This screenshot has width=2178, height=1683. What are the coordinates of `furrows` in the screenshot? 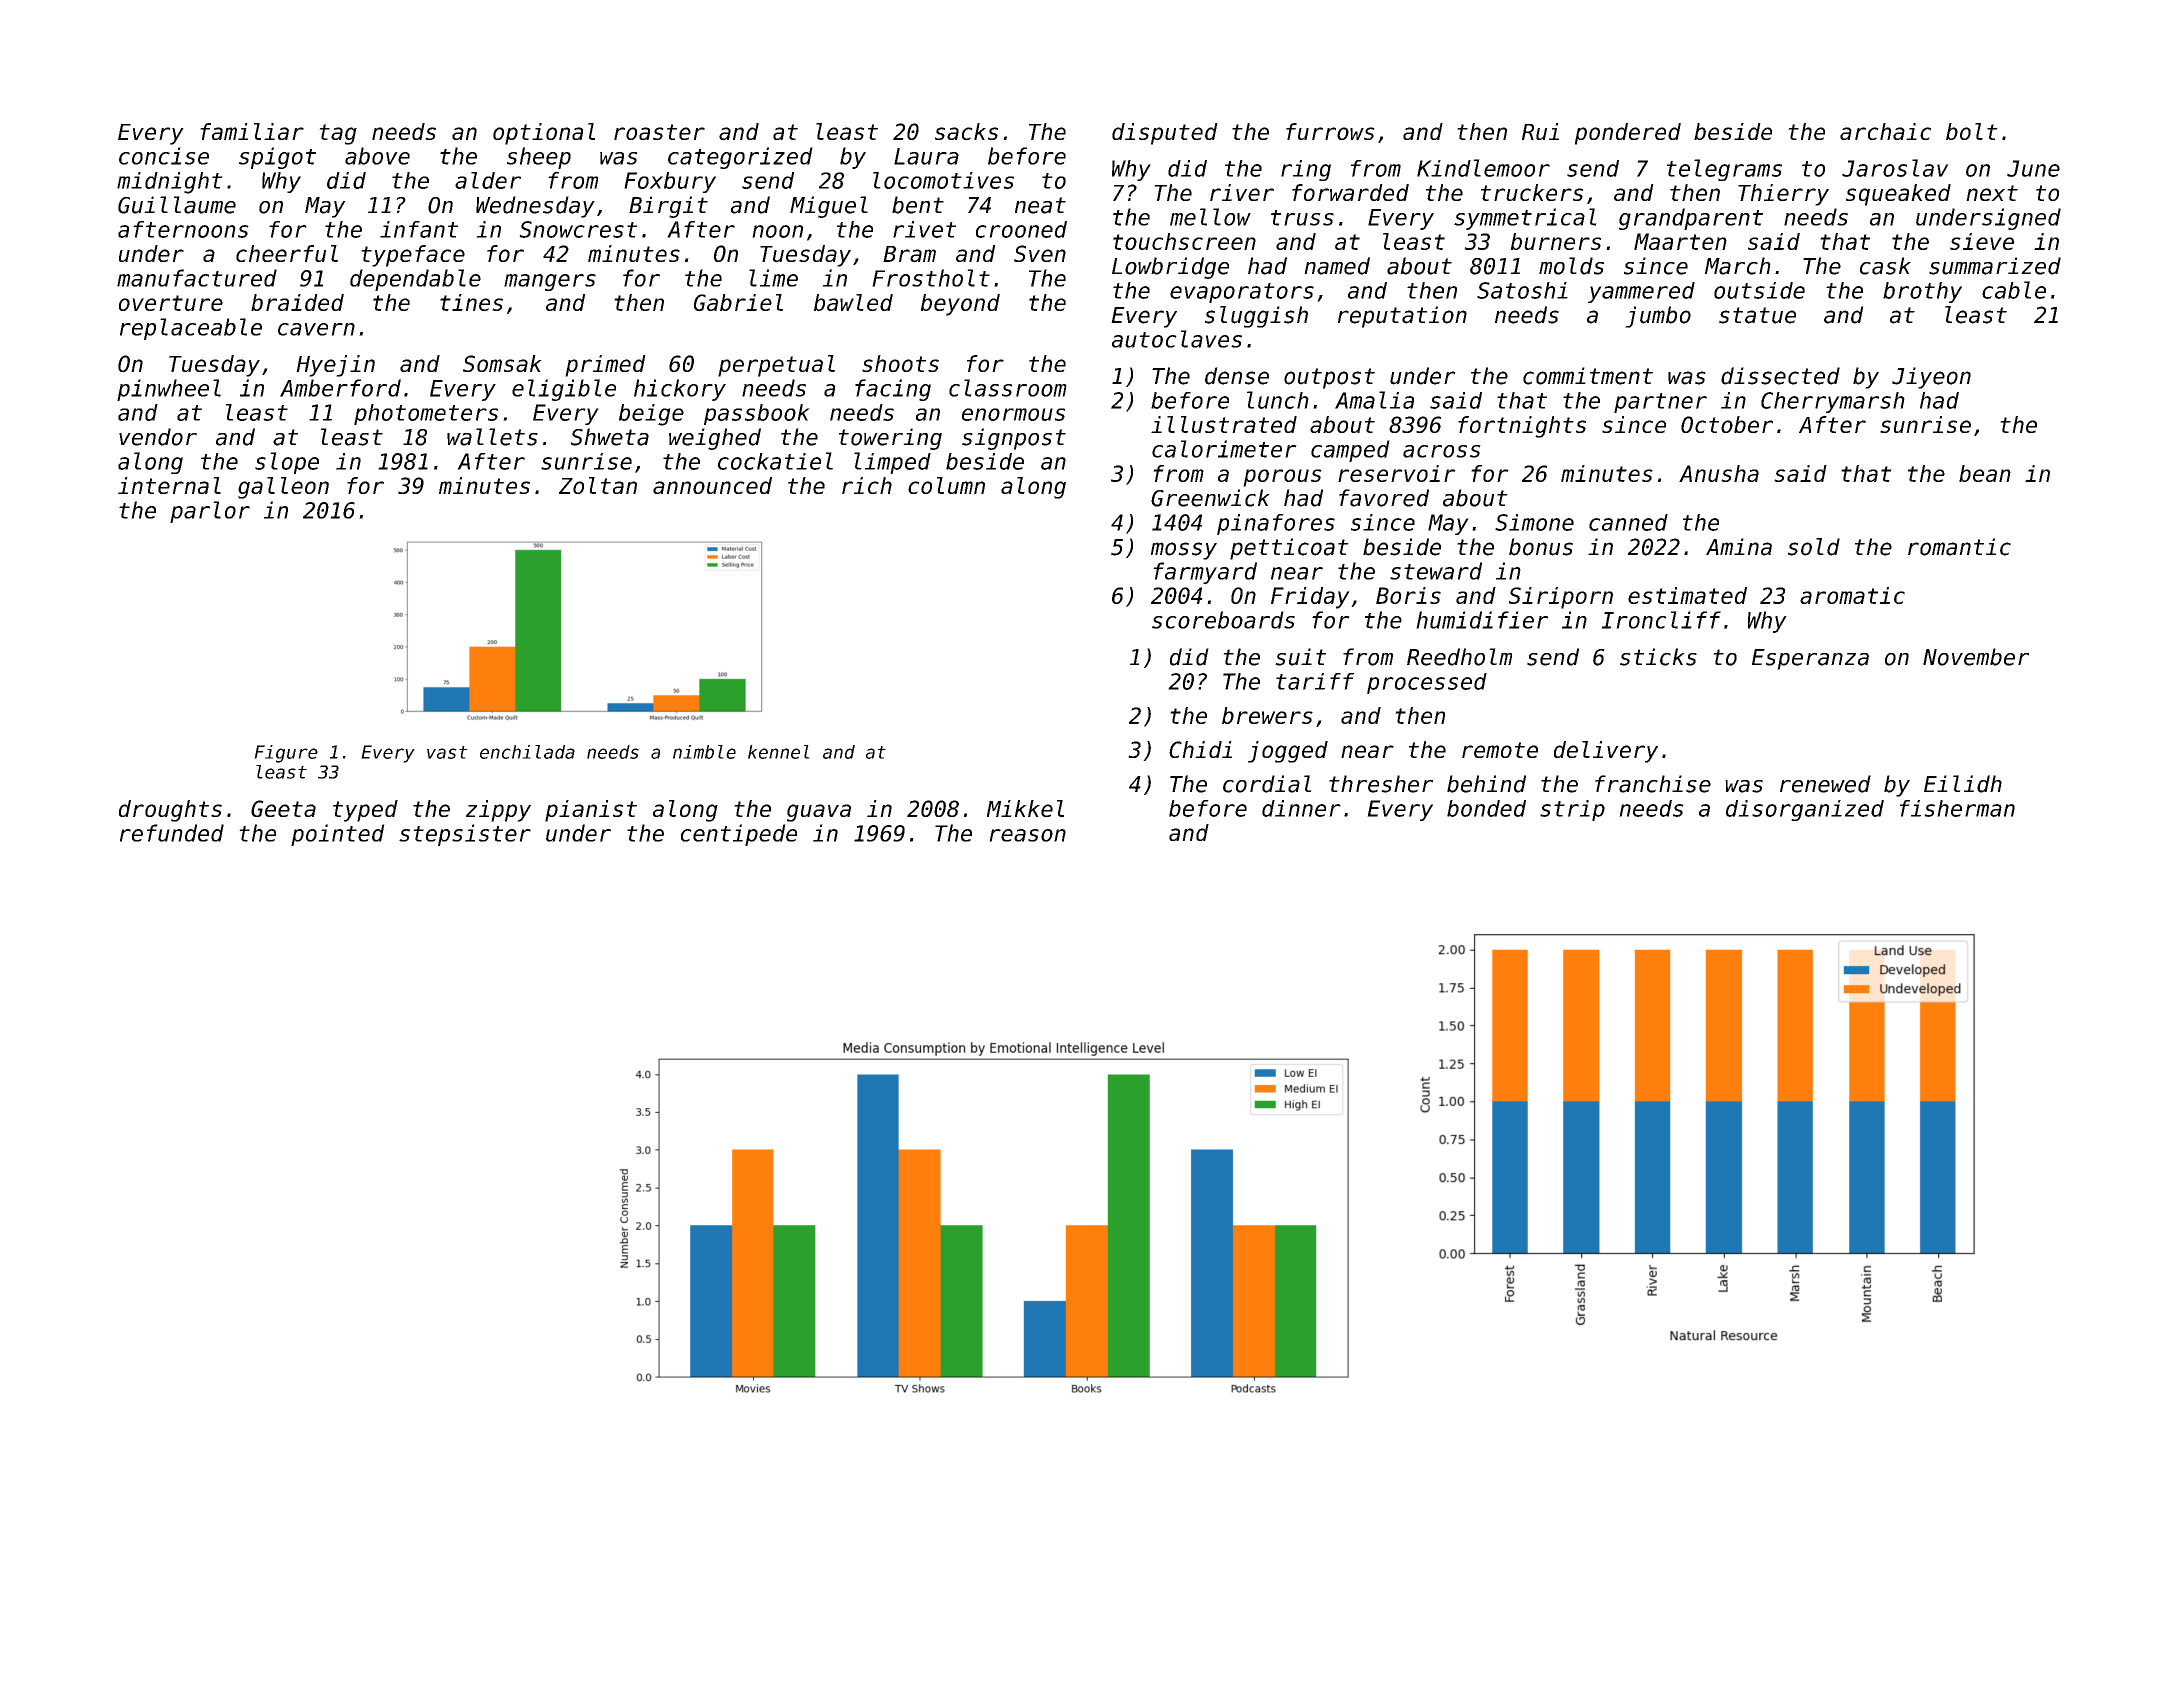 It's located at (1330, 131).
